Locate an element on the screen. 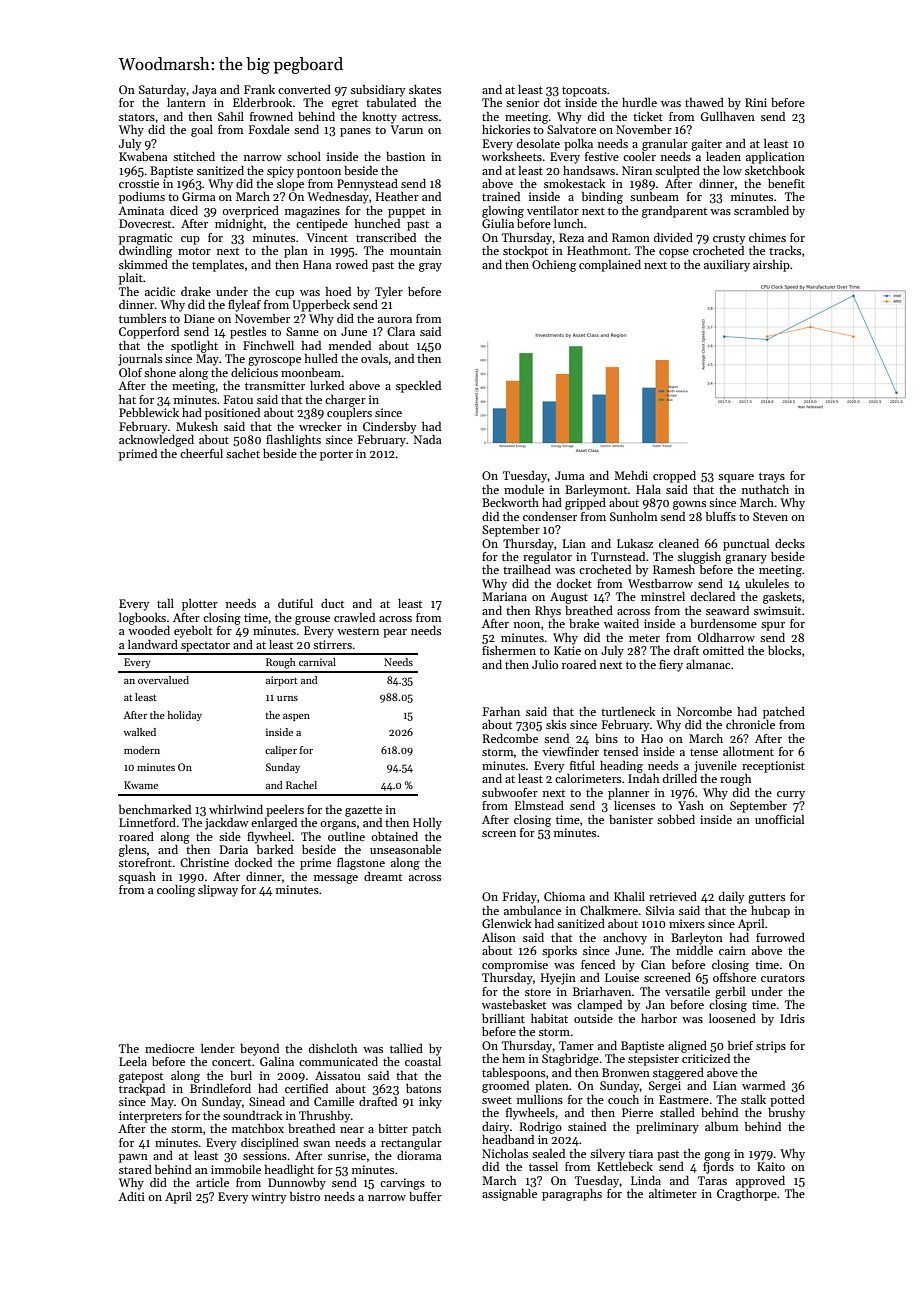 The width and height of the screenshot is (924, 1308). aspen is located at coordinates (296, 717).
